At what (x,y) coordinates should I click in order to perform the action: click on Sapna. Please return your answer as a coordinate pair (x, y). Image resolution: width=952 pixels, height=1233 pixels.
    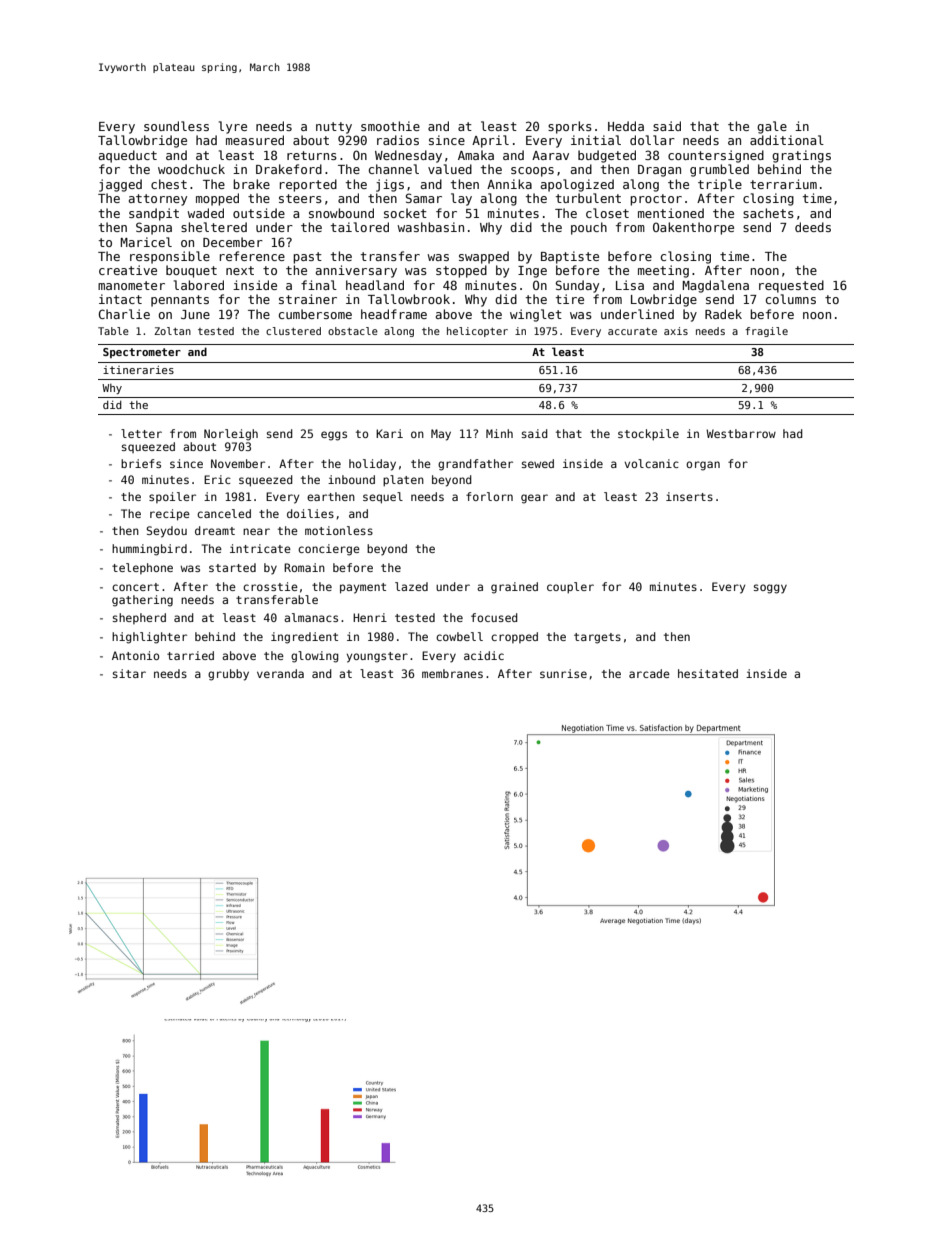
    Looking at the image, I should click on (154, 228).
